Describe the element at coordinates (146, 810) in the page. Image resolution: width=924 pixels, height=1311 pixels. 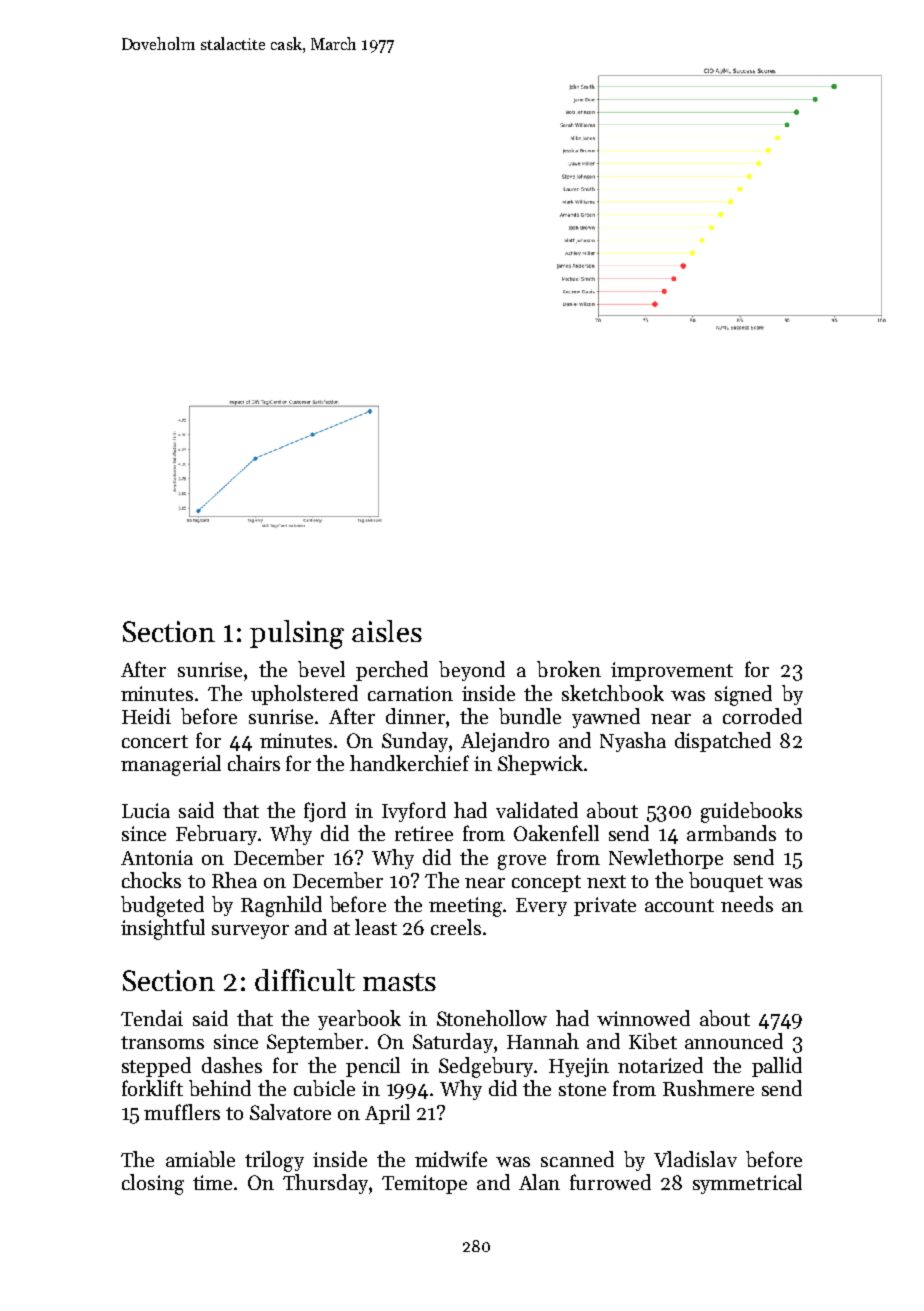
I see `Lucia` at that location.
